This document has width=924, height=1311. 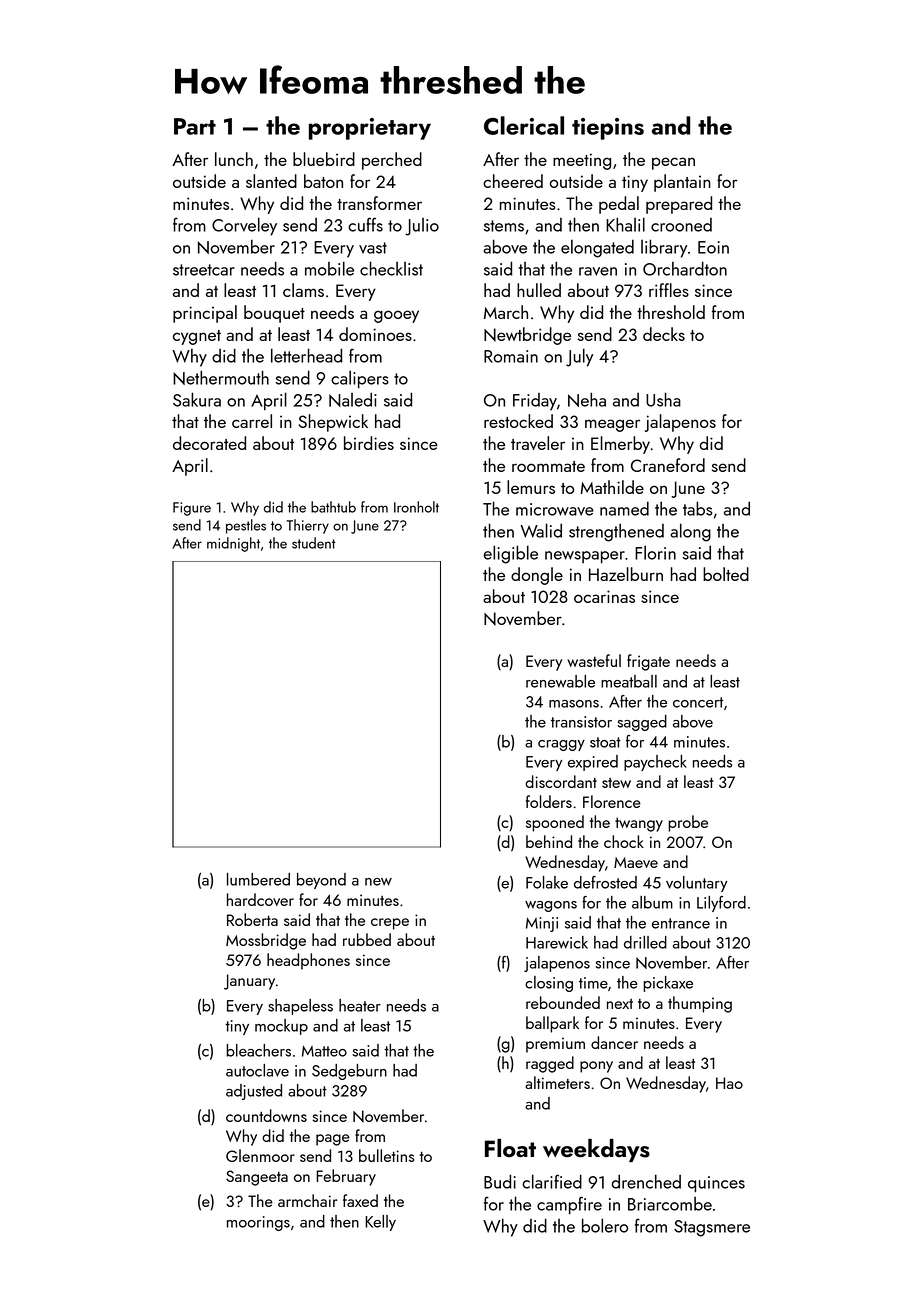 I want to click on pecan, so click(x=673, y=163).
